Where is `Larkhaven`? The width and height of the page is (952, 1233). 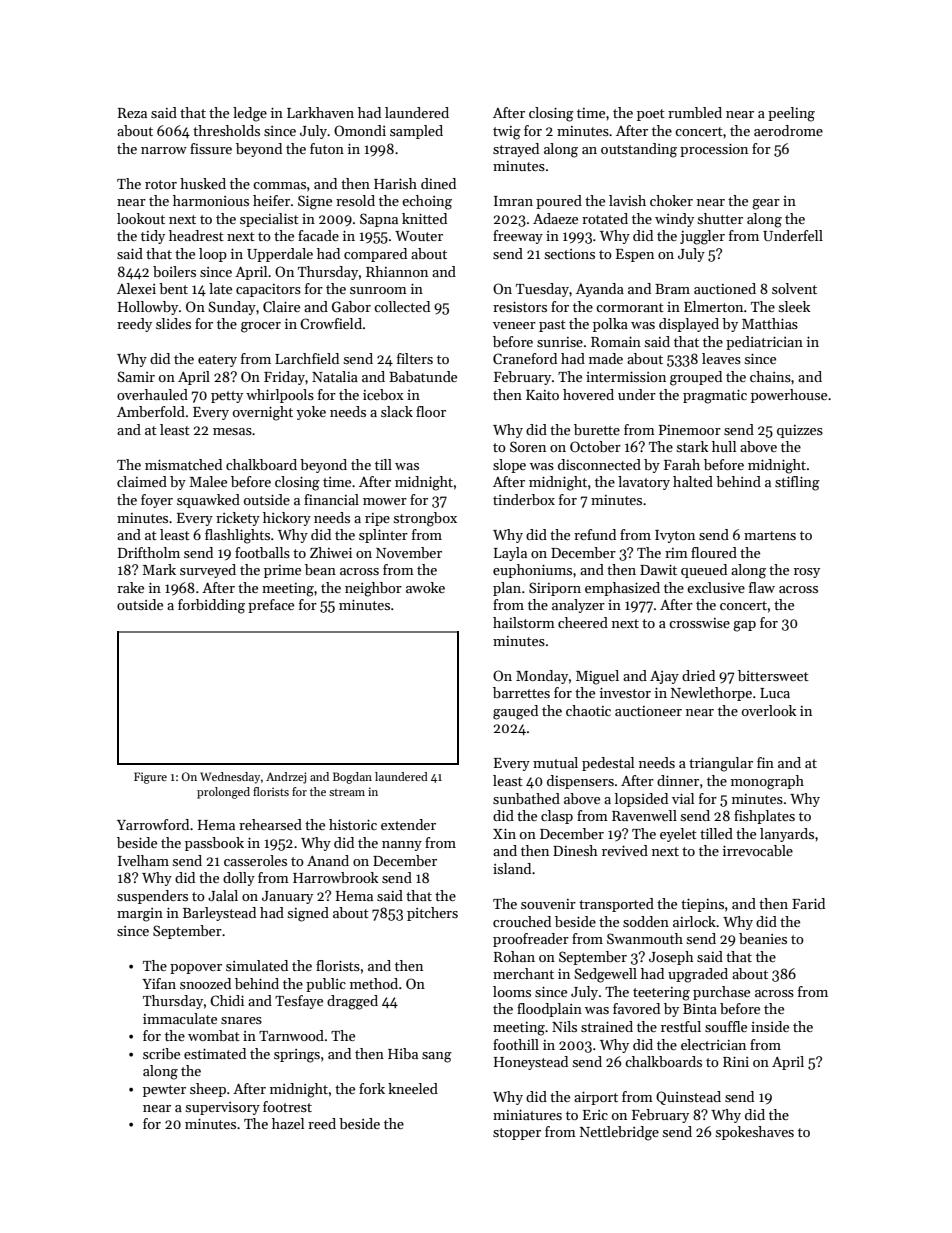 Larkhaven is located at coordinates (320, 112).
